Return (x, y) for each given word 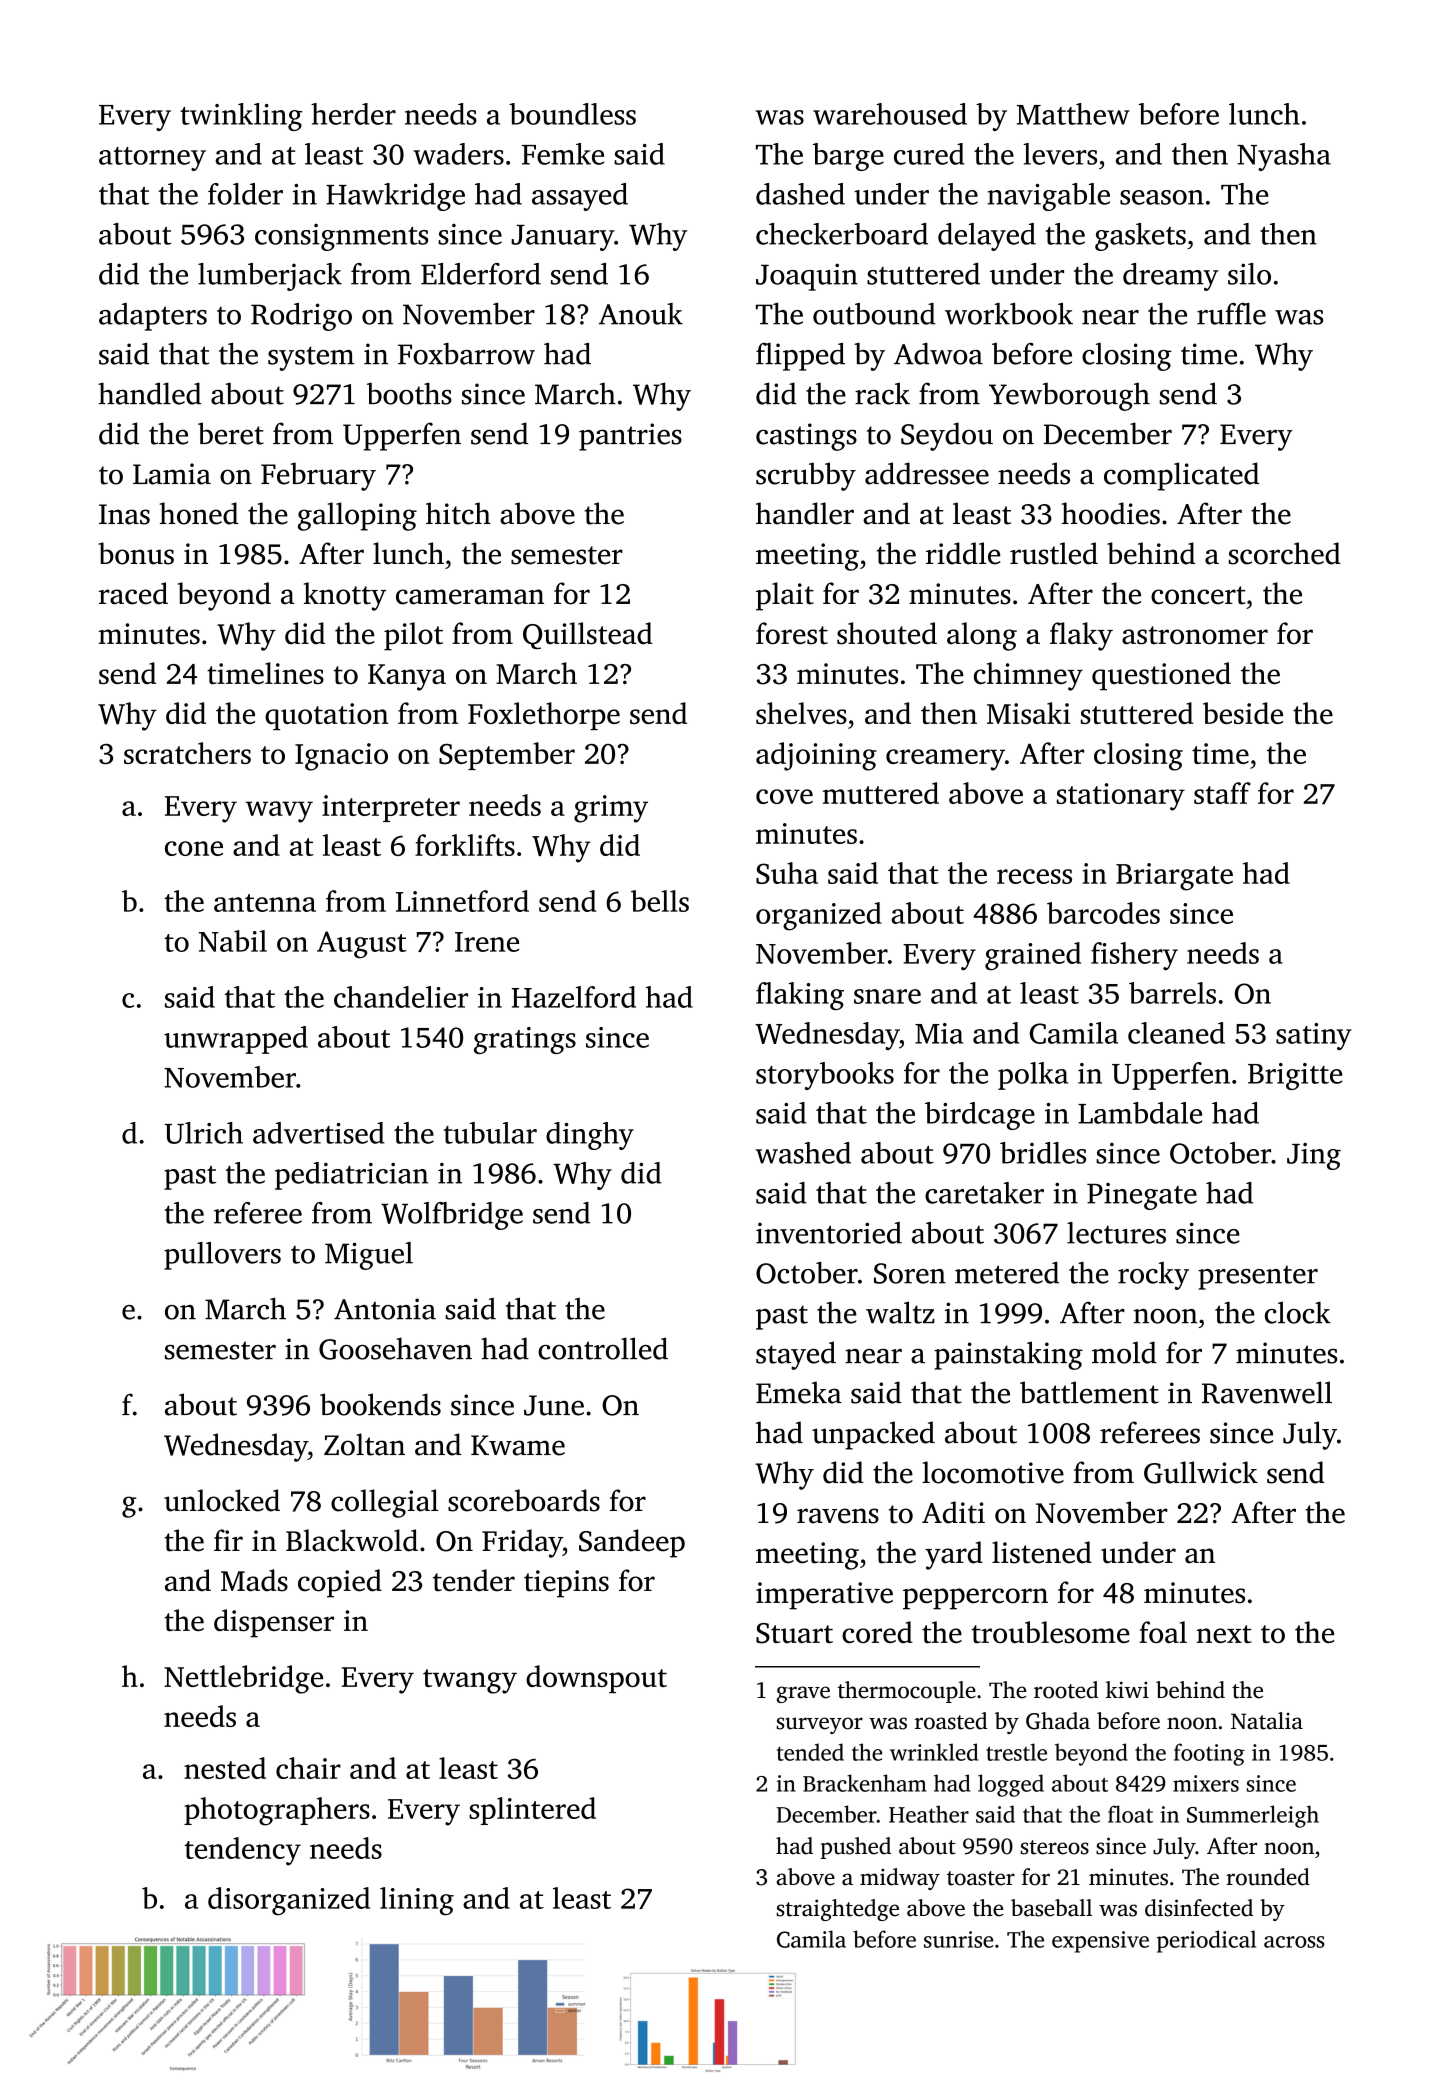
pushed (855, 1848)
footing (1209, 1754)
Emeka (799, 1392)
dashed (800, 194)
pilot (413, 636)
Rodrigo (301, 317)
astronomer (1195, 635)
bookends (380, 1404)
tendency (242, 1851)
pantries (630, 437)
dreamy (1171, 277)
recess (1034, 876)
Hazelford (574, 997)
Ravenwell (1267, 1392)
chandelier (401, 997)
